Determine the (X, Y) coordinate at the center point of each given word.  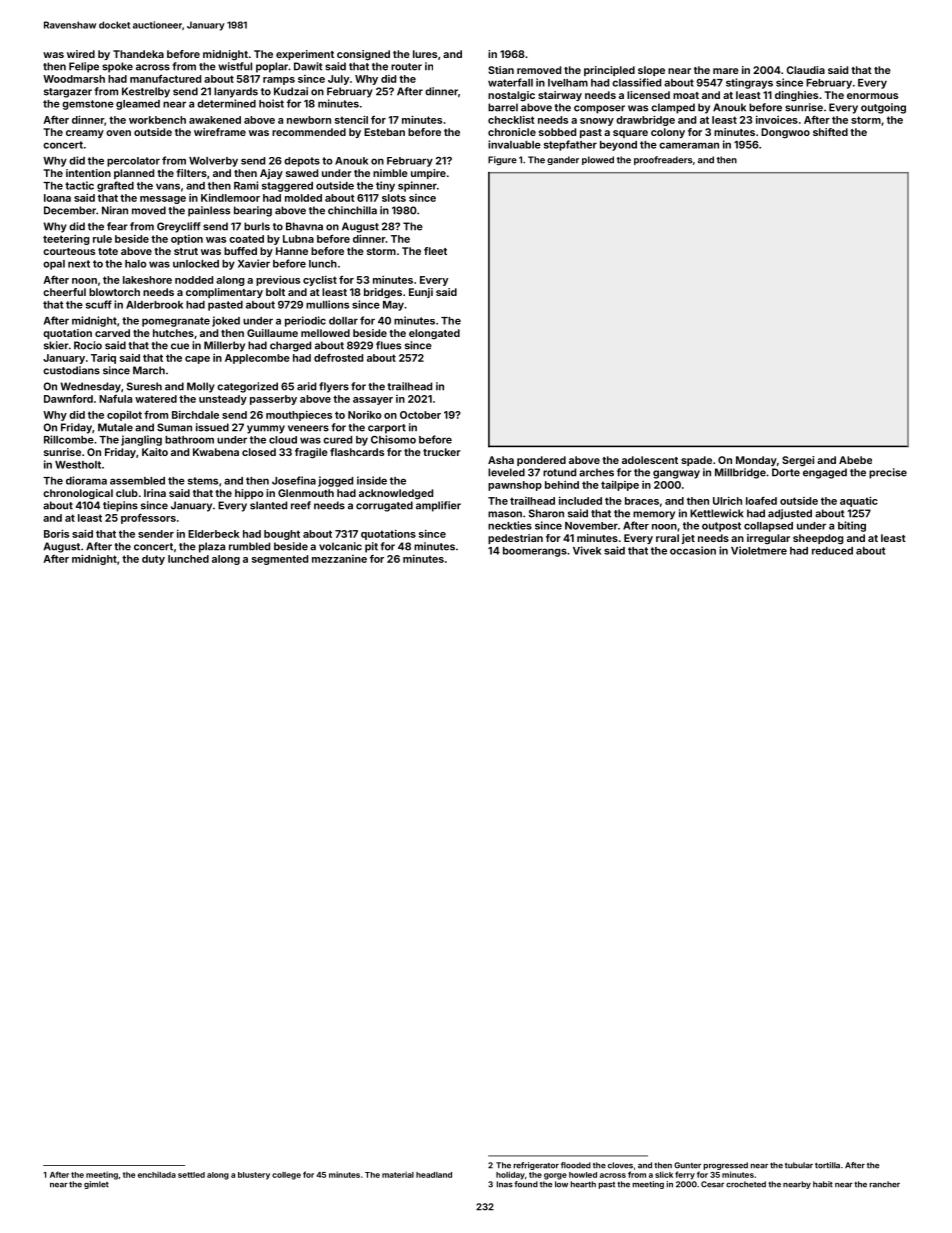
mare (726, 71)
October (420, 415)
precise (888, 473)
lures (425, 54)
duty (153, 560)
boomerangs (535, 552)
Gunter (687, 1165)
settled (191, 1175)
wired (81, 54)
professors (148, 519)
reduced (832, 551)
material (398, 1174)
